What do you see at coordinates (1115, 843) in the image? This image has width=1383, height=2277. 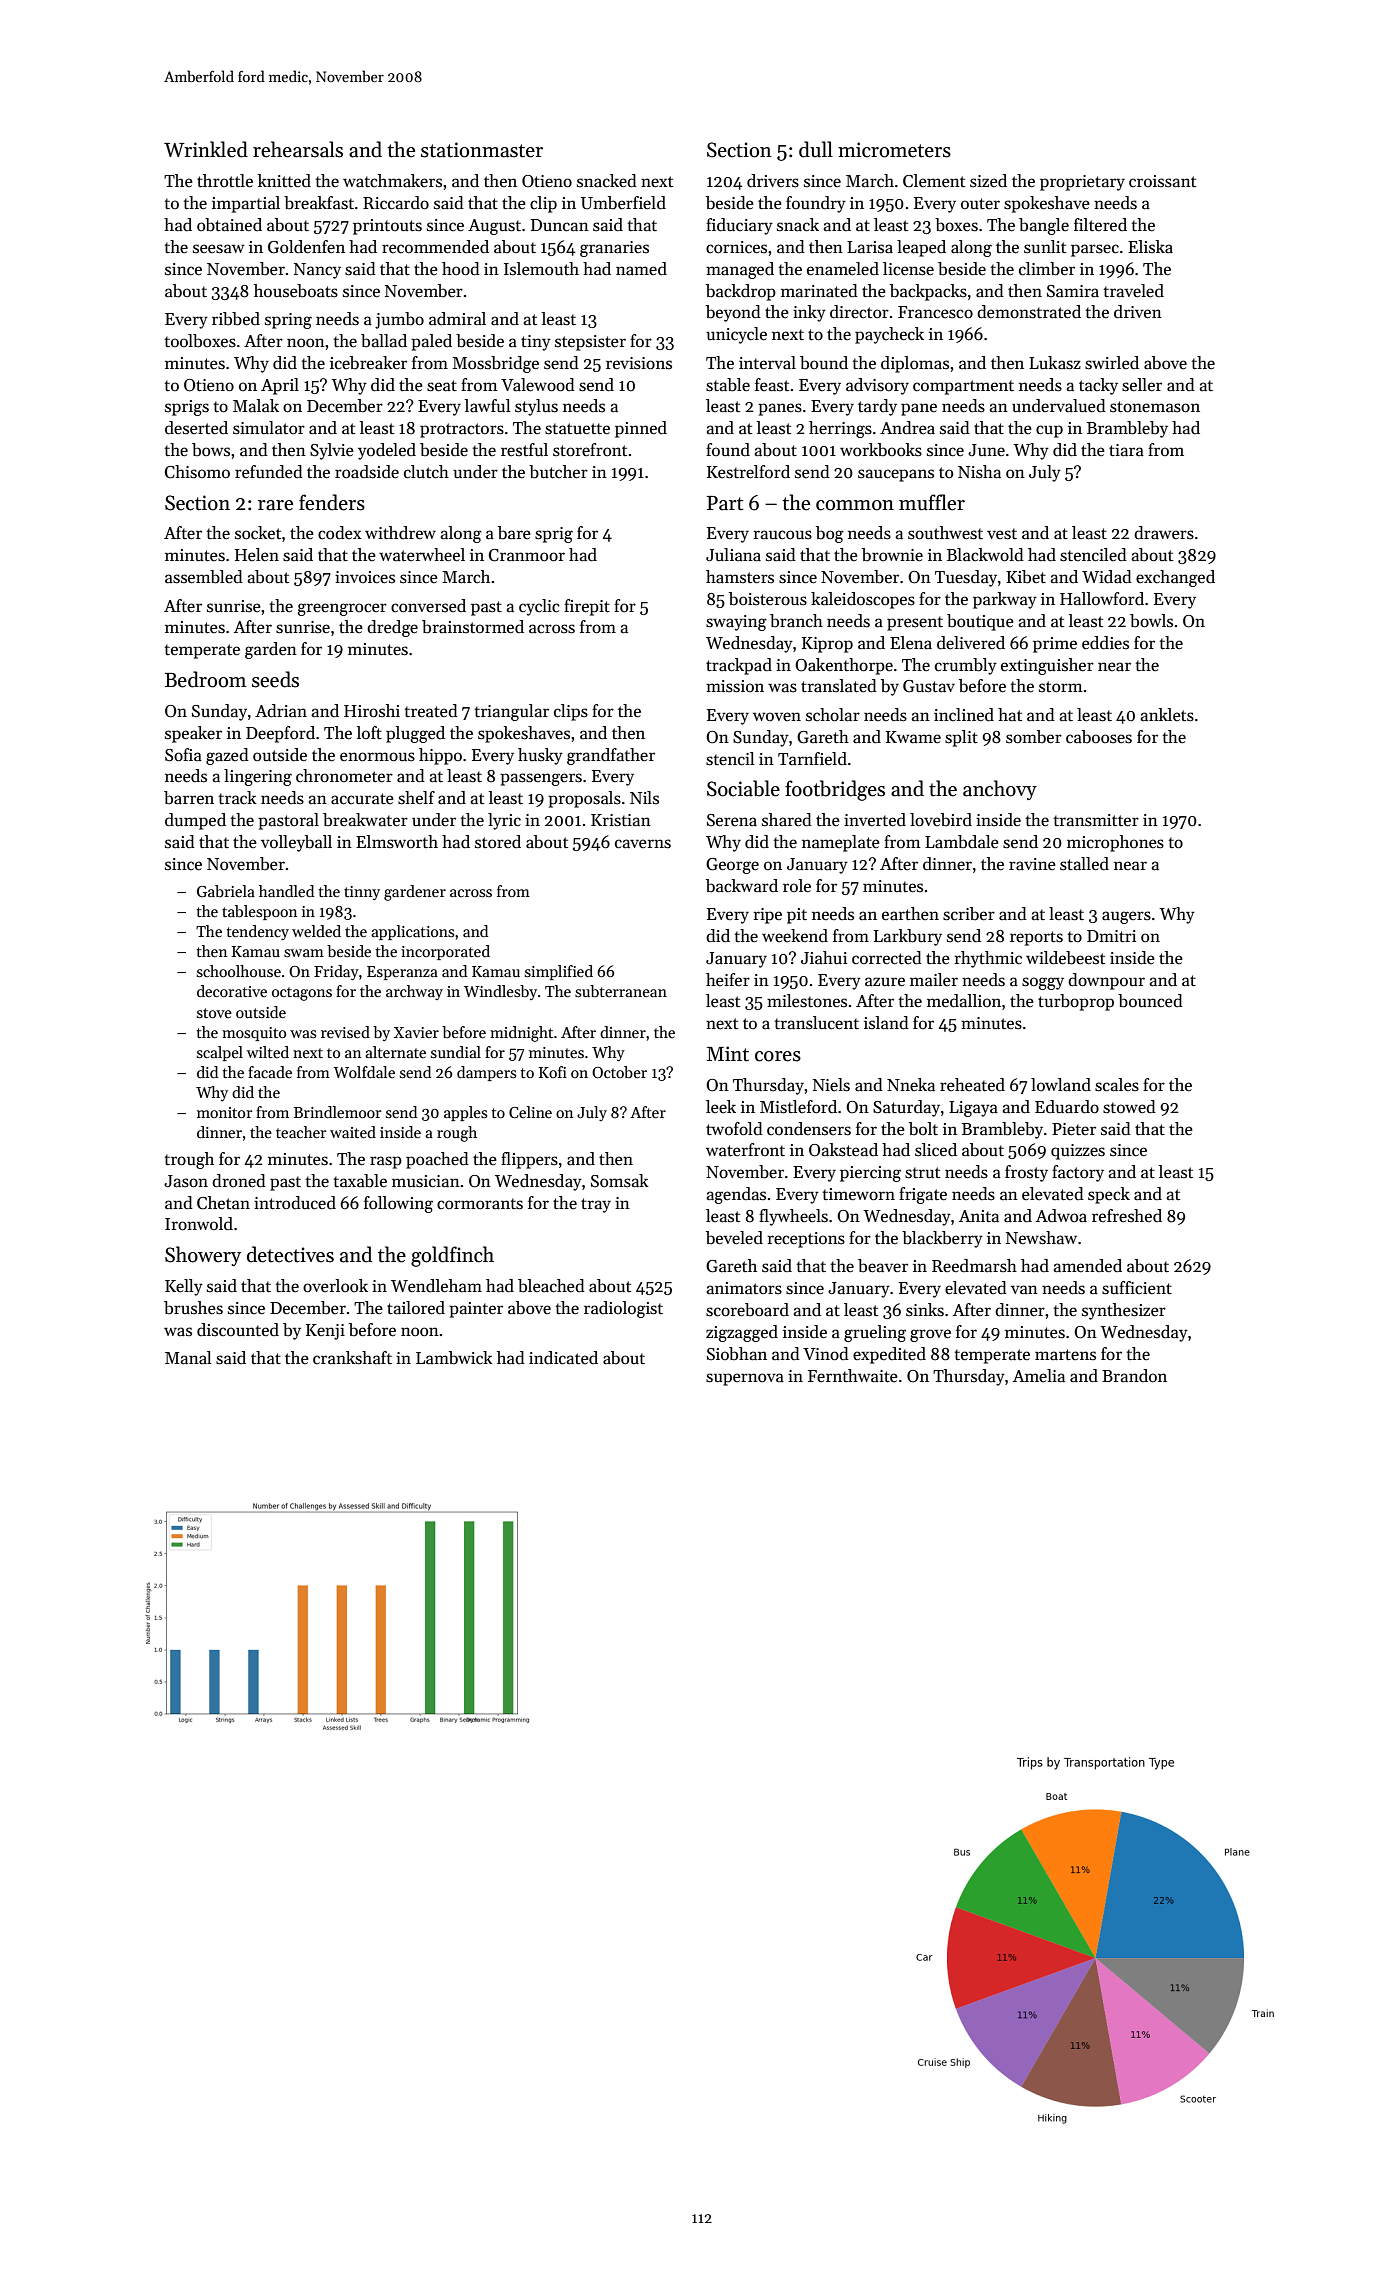 I see `microphones` at bounding box center [1115, 843].
